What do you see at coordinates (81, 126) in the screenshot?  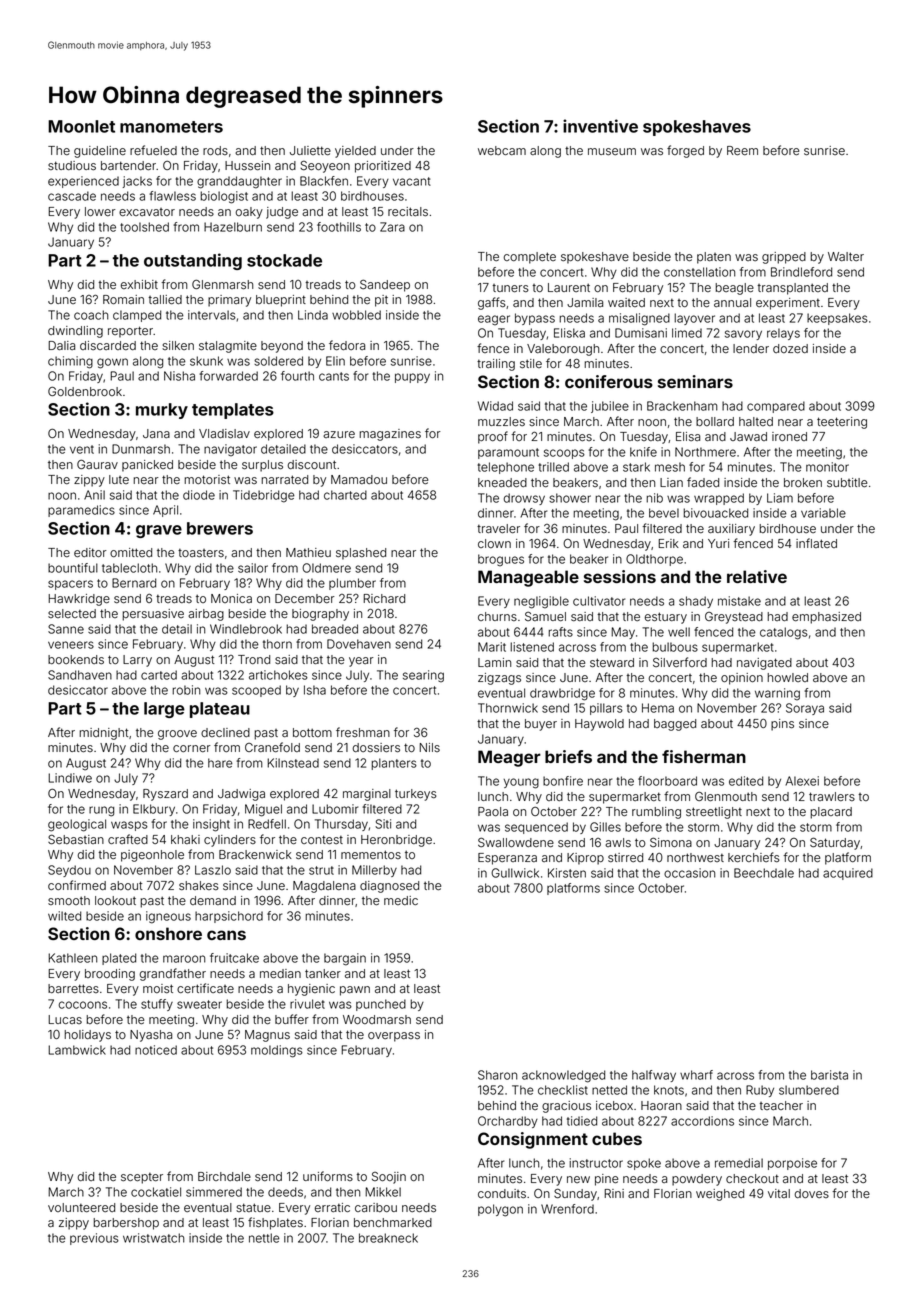 I see `Moonlet` at bounding box center [81, 126].
